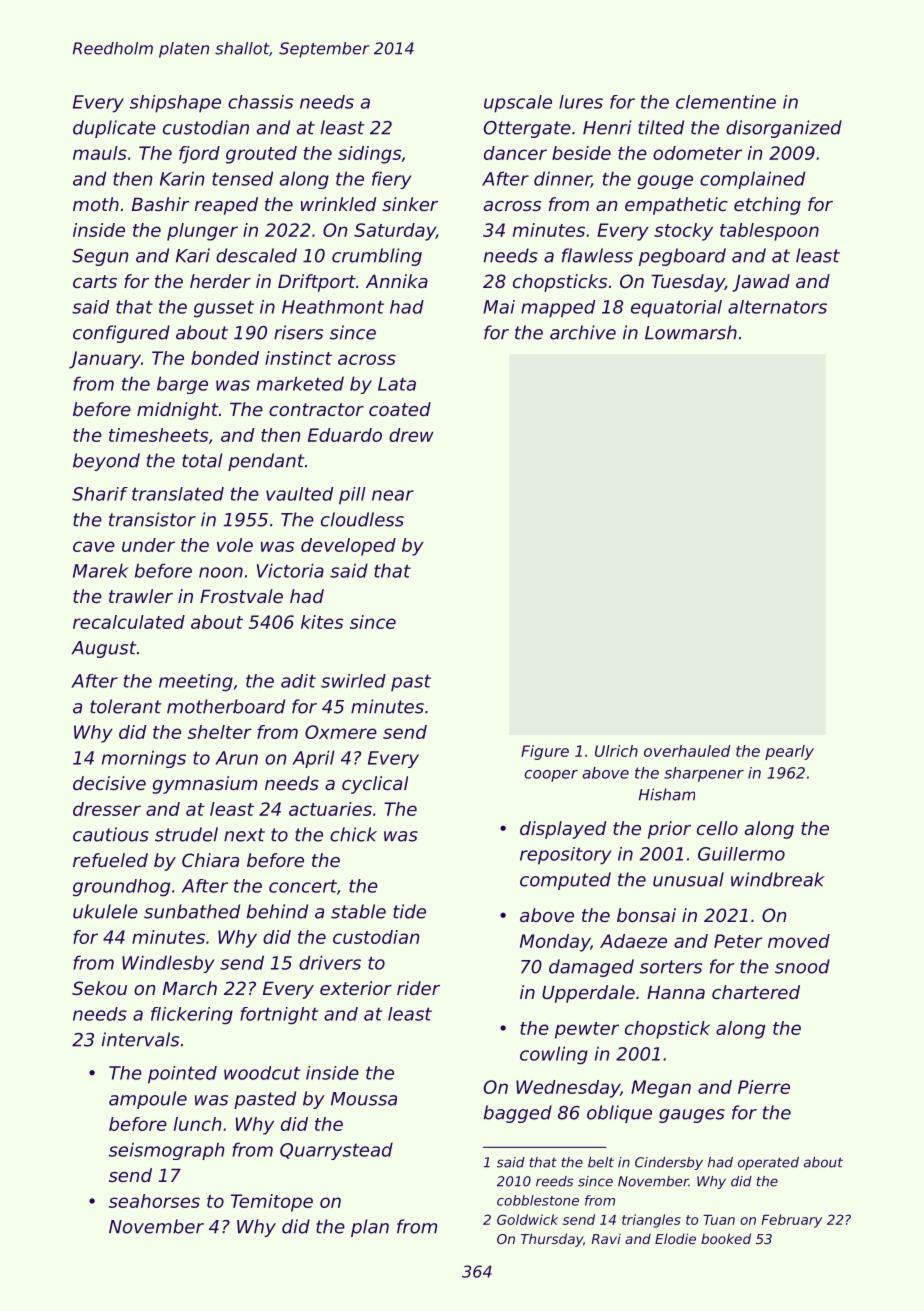 The image size is (924, 1311). Describe the element at coordinates (691, 332) in the document. I see `Lowmarsh` at that location.
